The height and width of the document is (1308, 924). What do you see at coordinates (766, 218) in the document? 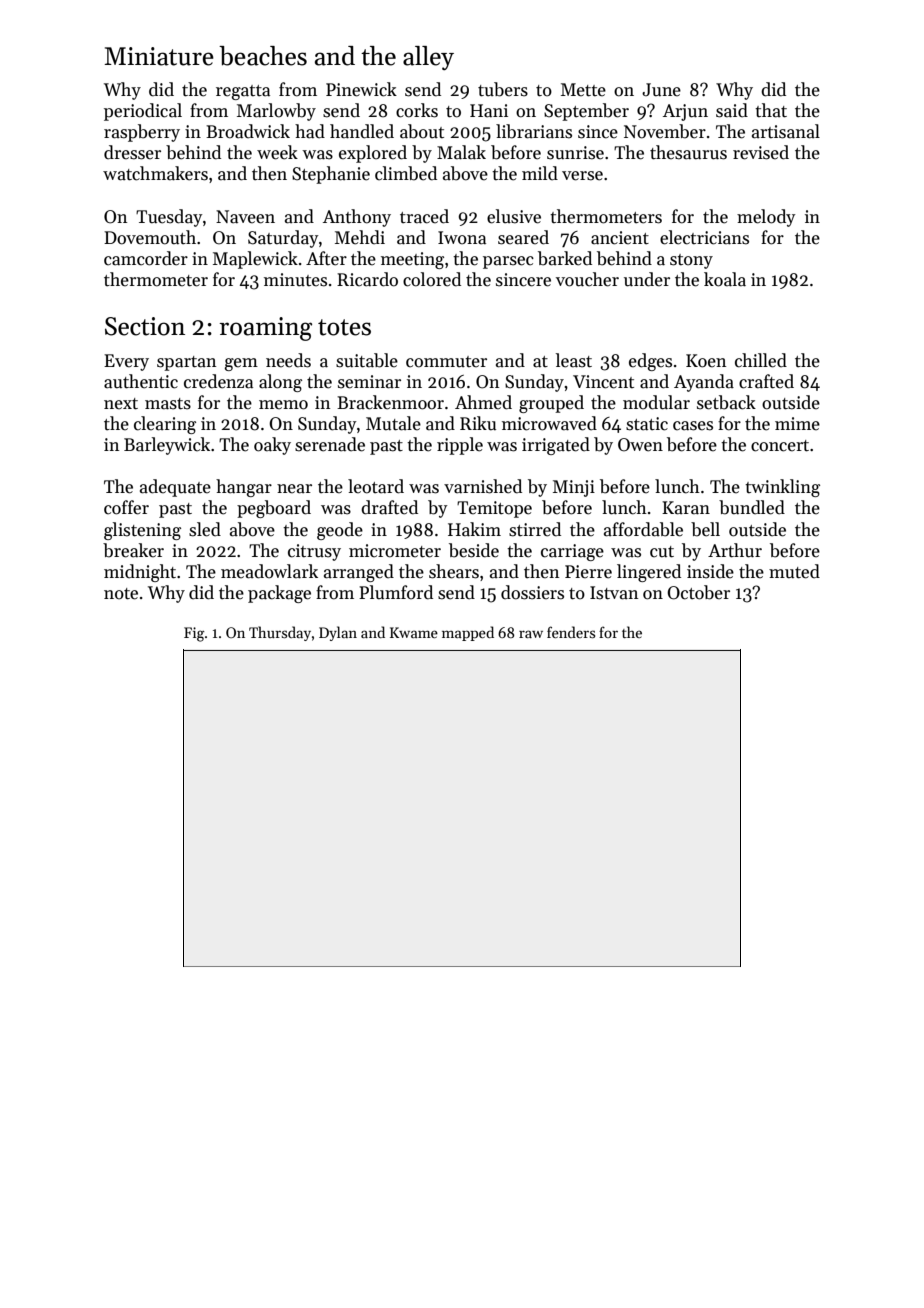
I see `melody` at bounding box center [766, 218].
